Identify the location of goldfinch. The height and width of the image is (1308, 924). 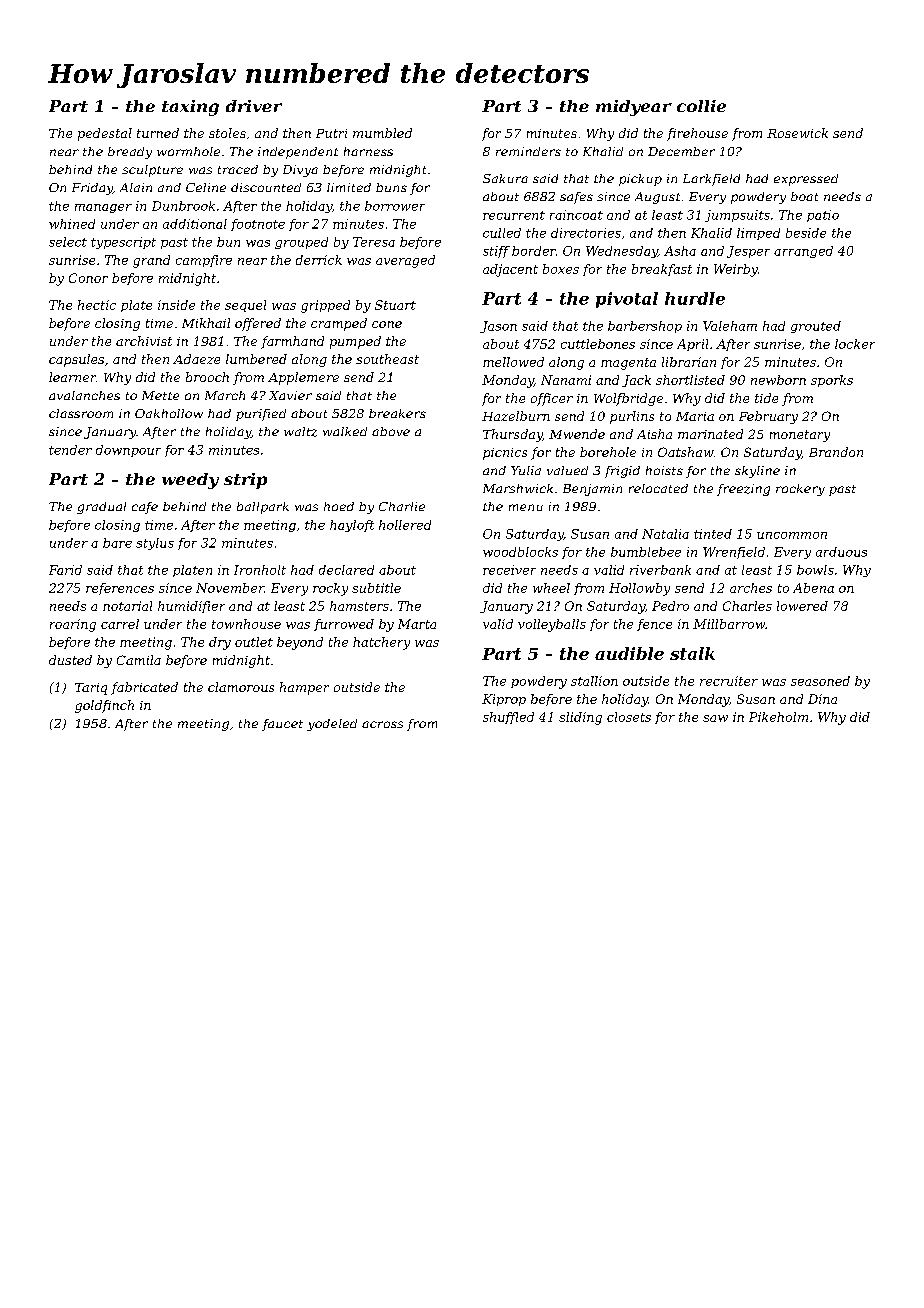
(104, 706).
